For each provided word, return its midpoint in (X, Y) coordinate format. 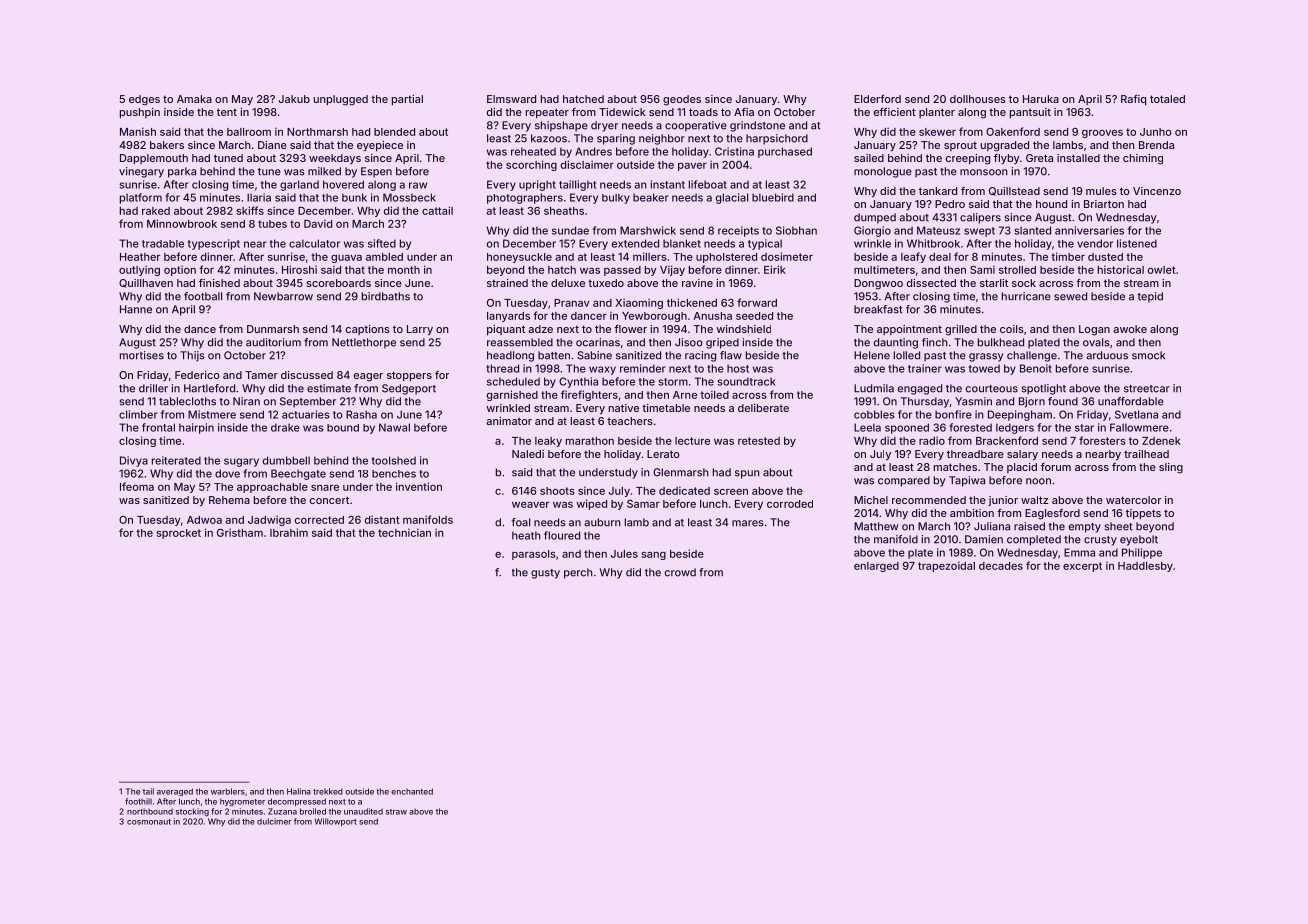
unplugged (341, 100)
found (1063, 401)
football (203, 296)
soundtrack (746, 381)
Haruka (1041, 99)
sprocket (178, 534)
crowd (680, 572)
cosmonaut (149, 822)
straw (396, 812)
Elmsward (511, 99)
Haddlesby (1145, 567)
